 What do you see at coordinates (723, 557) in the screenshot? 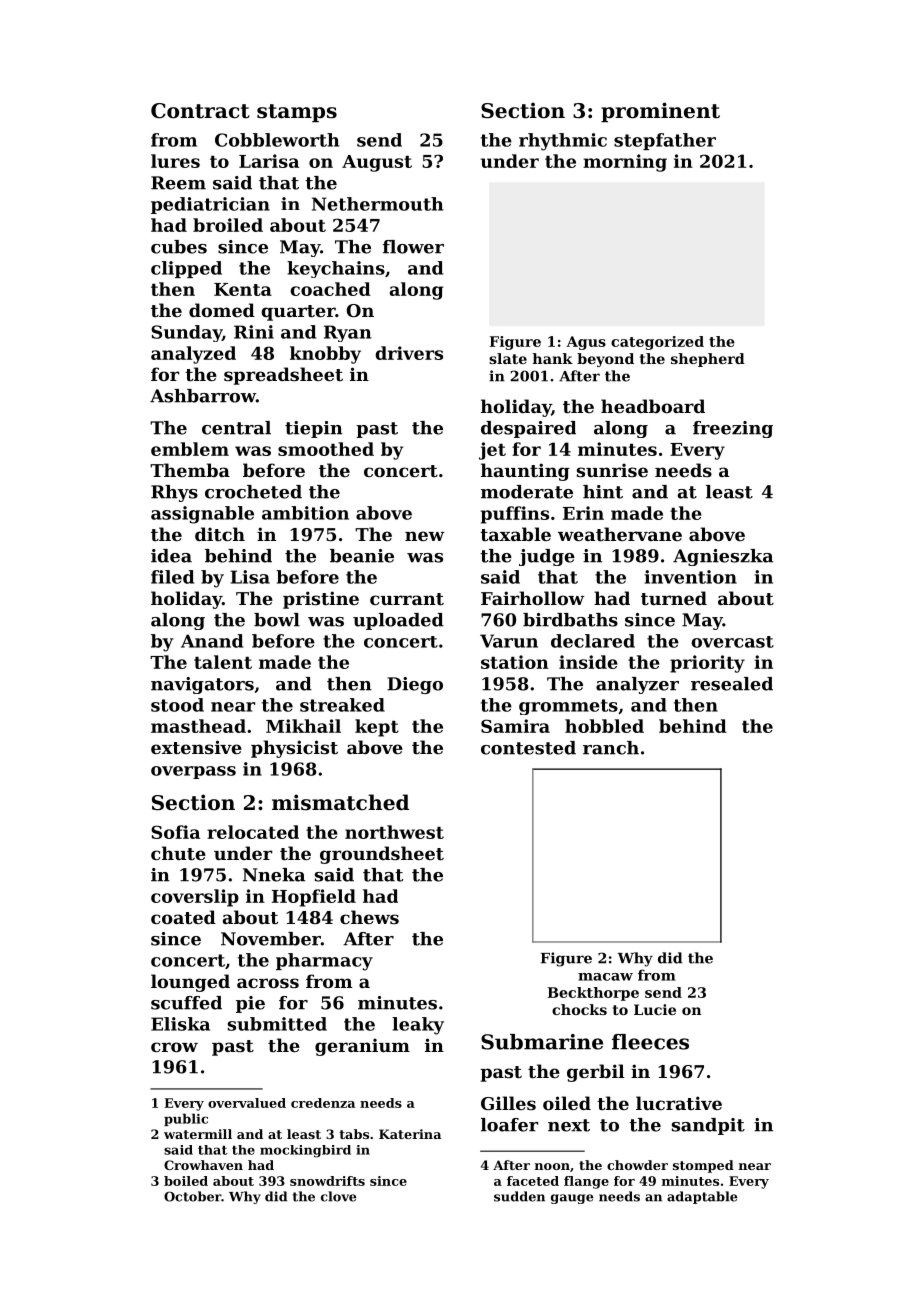
I see `Agnieszka` at bounding box center [723, 557].
